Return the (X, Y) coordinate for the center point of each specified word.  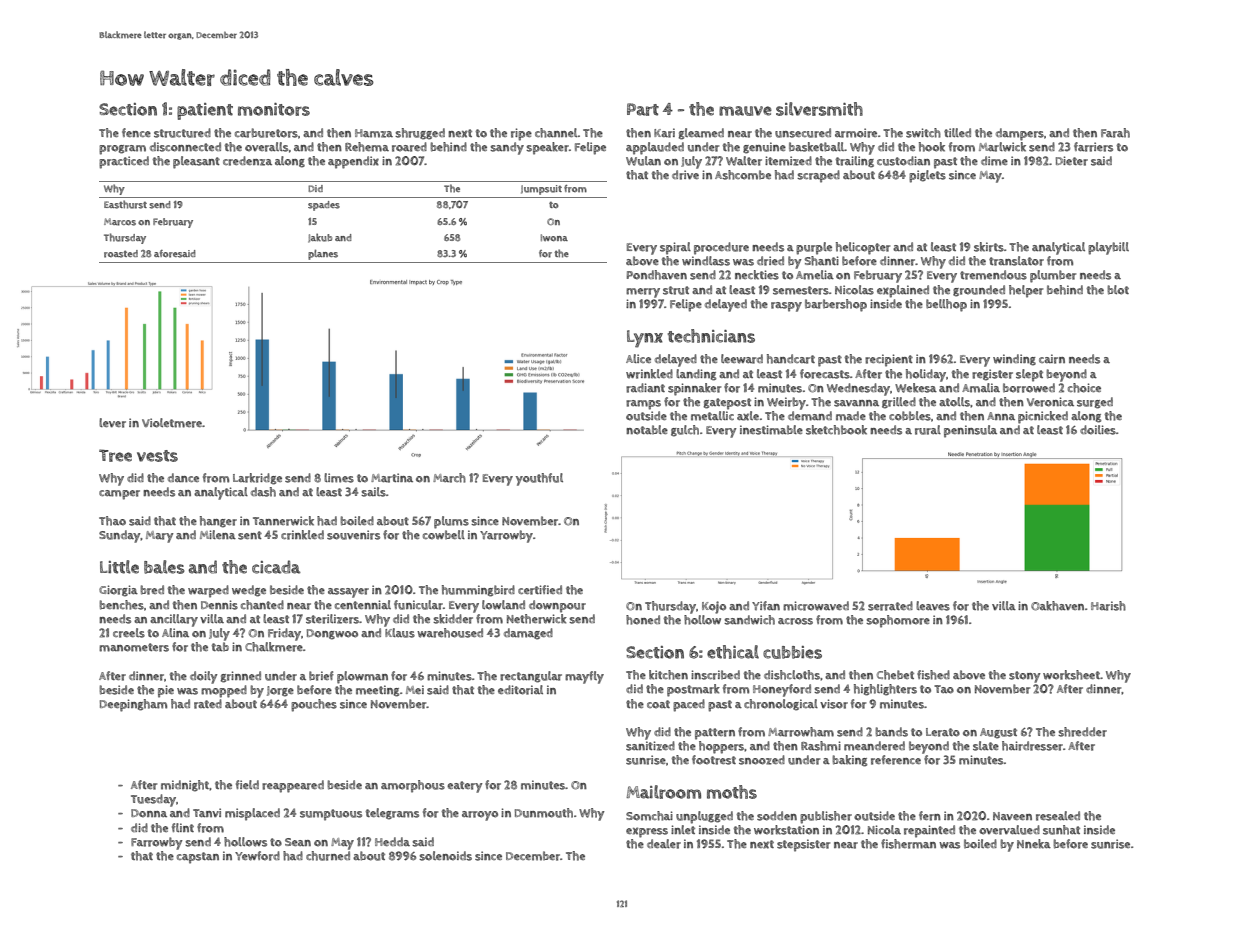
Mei (415, 689)
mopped (224, 691)
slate (986, 746)
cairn (1052, 359)
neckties (757, 275)
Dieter (1072, 161)
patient (205, 111)
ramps (643, 405)
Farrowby (157, 843)
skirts (989, 247)
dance (183, 477)
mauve (745, 111)
